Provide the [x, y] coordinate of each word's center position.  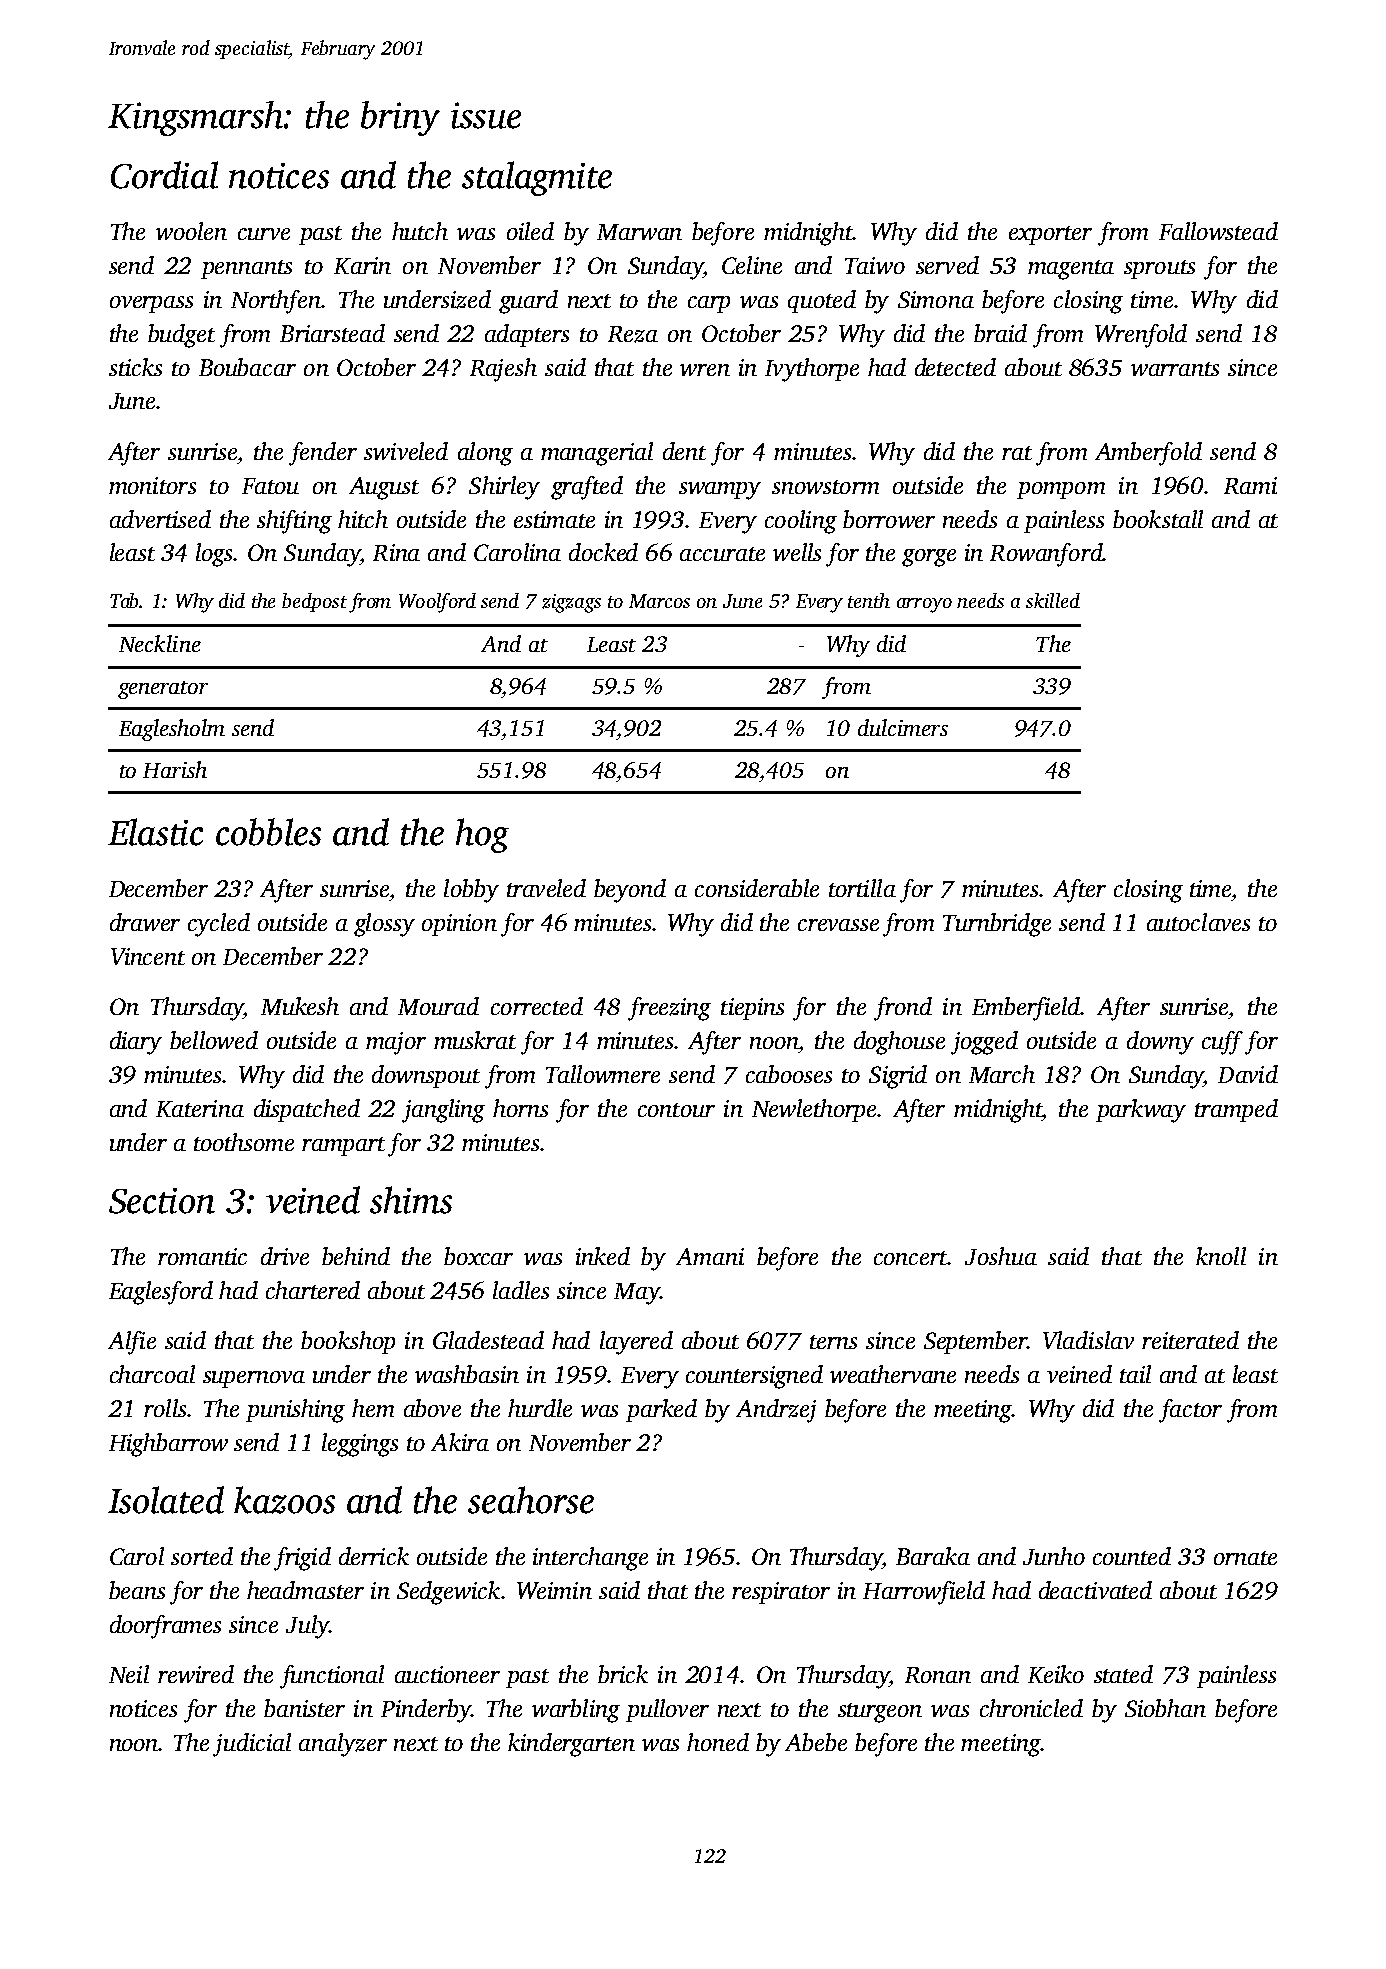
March [1002, 1074]
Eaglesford [161, 1293]
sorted [202, 1556]
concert [910, 1258]
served [947, 265]
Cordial [164, 175]
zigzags [571, 603]
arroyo [924, 605]
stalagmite [537, 178]
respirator [781, 1593]
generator [163, 690]
